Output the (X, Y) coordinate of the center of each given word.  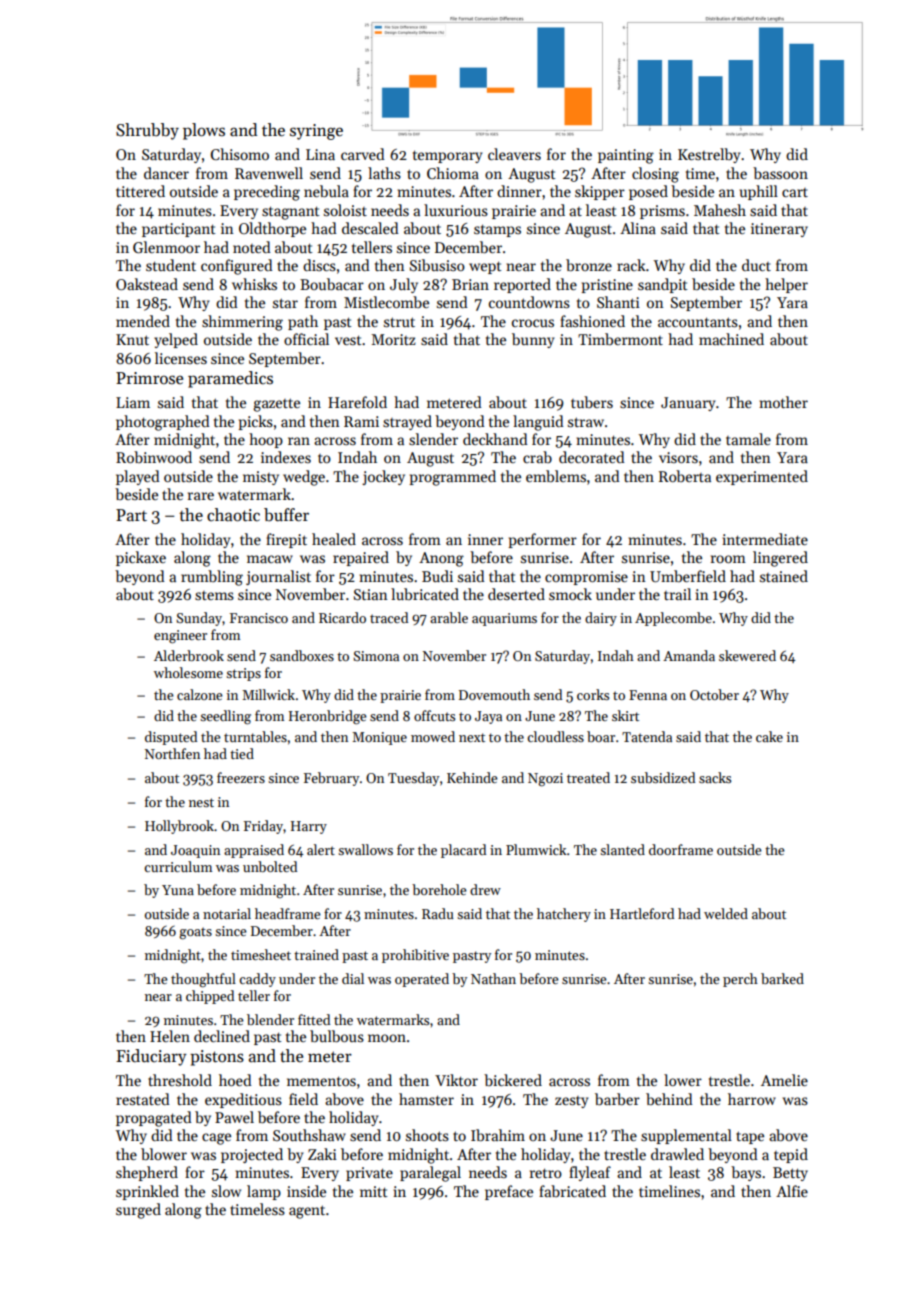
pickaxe (141, 558)
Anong (441, 559)
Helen (170, 1036)
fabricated (572, 1191)
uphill (759, 192)
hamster (426, 1099)
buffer (286, 515)
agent (307, 1212)
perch (740, 980)
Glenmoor (166, 247)
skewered (747, 655)
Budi (437, 576)
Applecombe (673, 619)
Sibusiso (437, 265)
